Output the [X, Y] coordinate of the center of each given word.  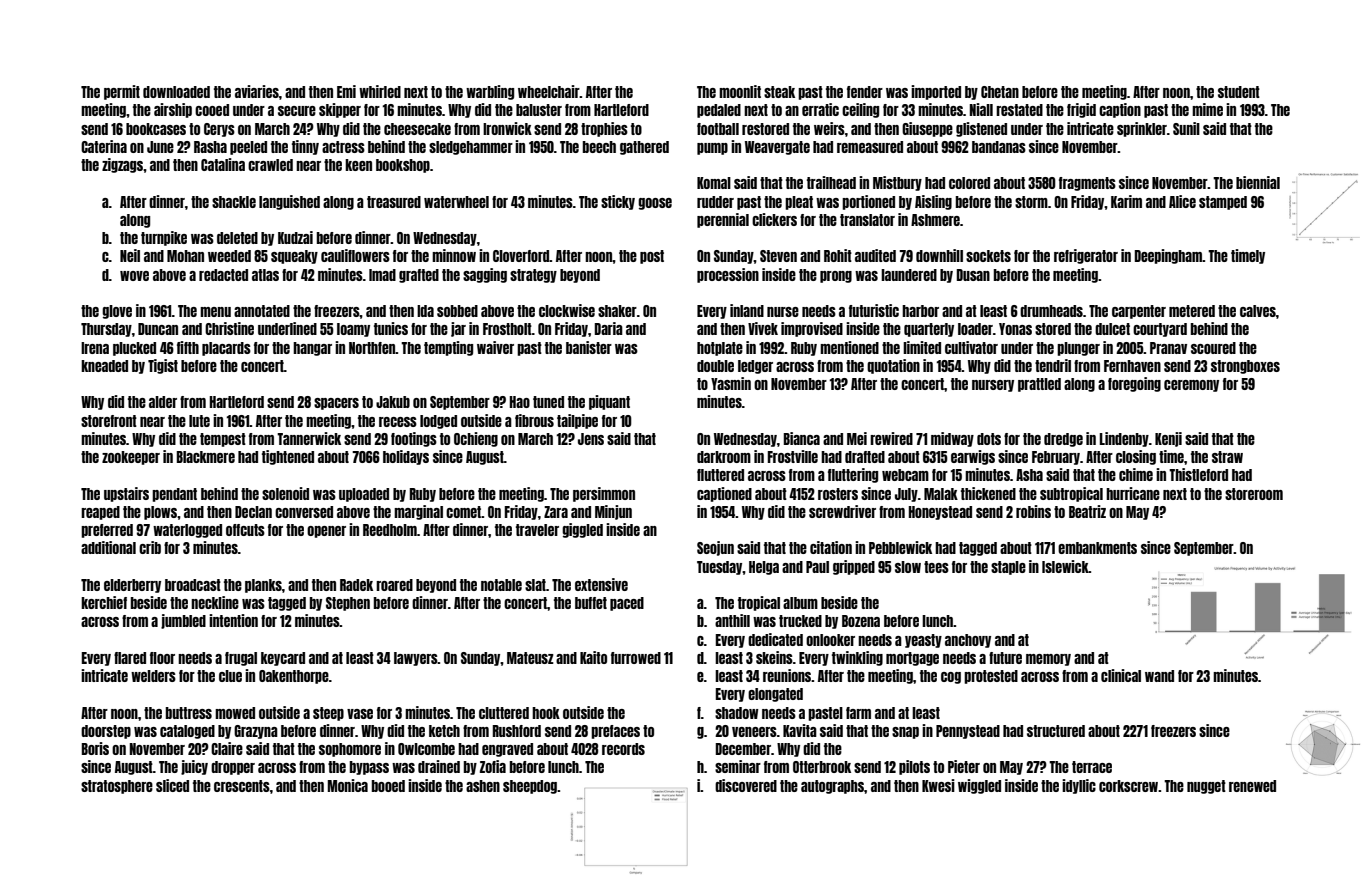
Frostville [793, 456]
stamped [1223, 203]
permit [122, 92]
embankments [1097, 548]
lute [199, 421]
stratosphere [117, 787]
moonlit [740, 91]
